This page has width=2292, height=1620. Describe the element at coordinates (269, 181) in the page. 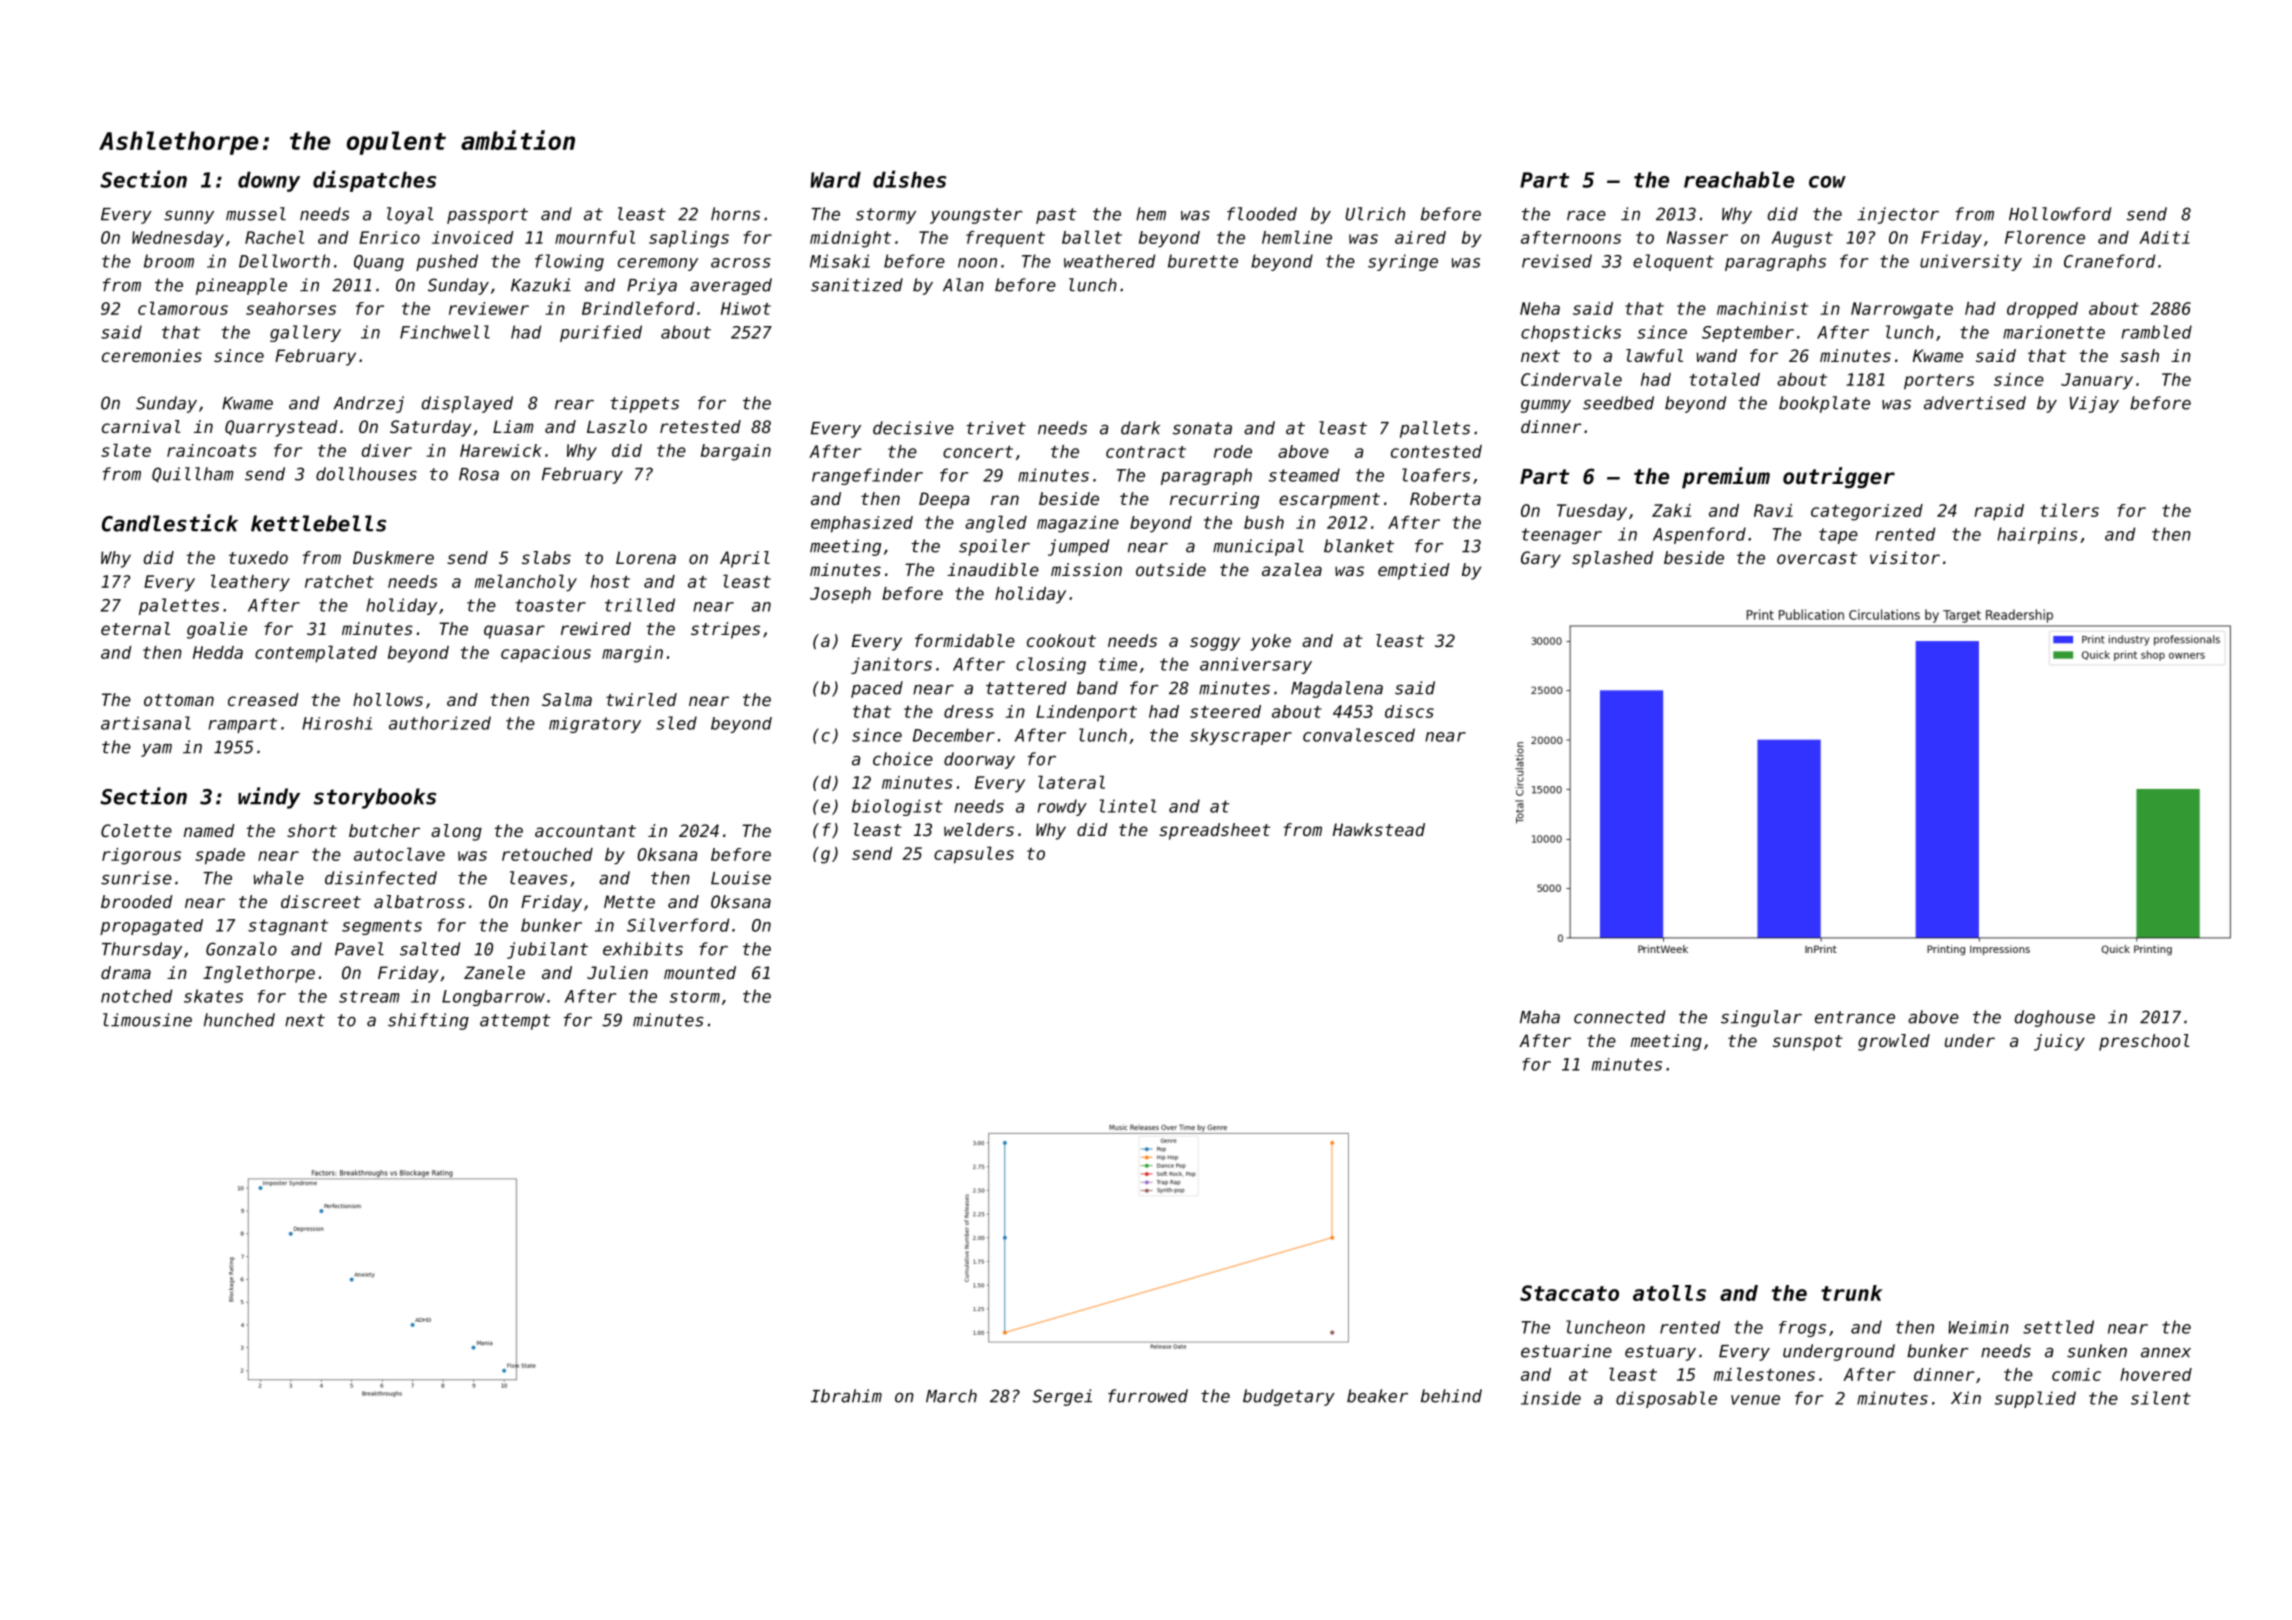

I see `downy` at that location.
